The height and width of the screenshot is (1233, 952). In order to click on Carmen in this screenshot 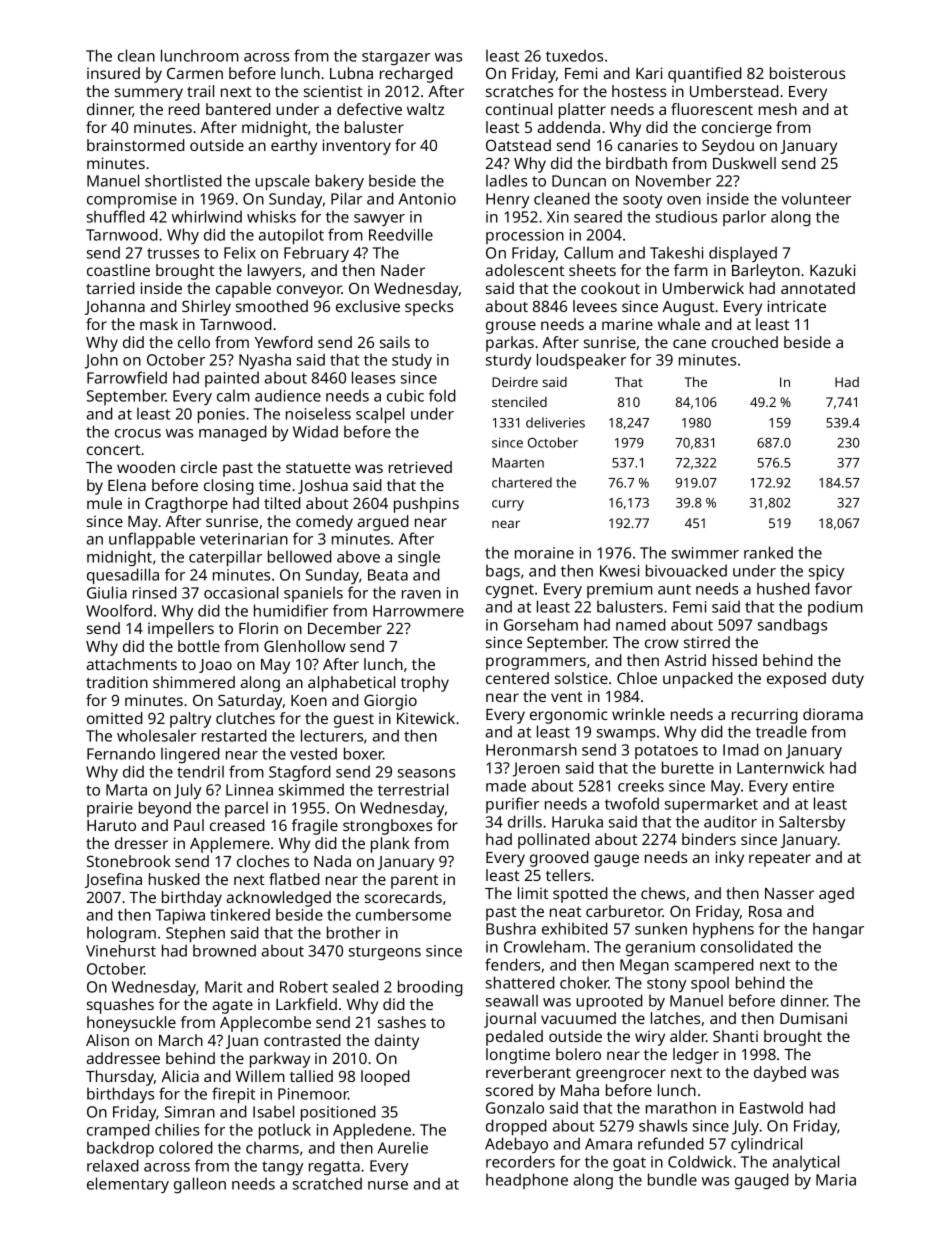, I will do `click(195, 73)`.
